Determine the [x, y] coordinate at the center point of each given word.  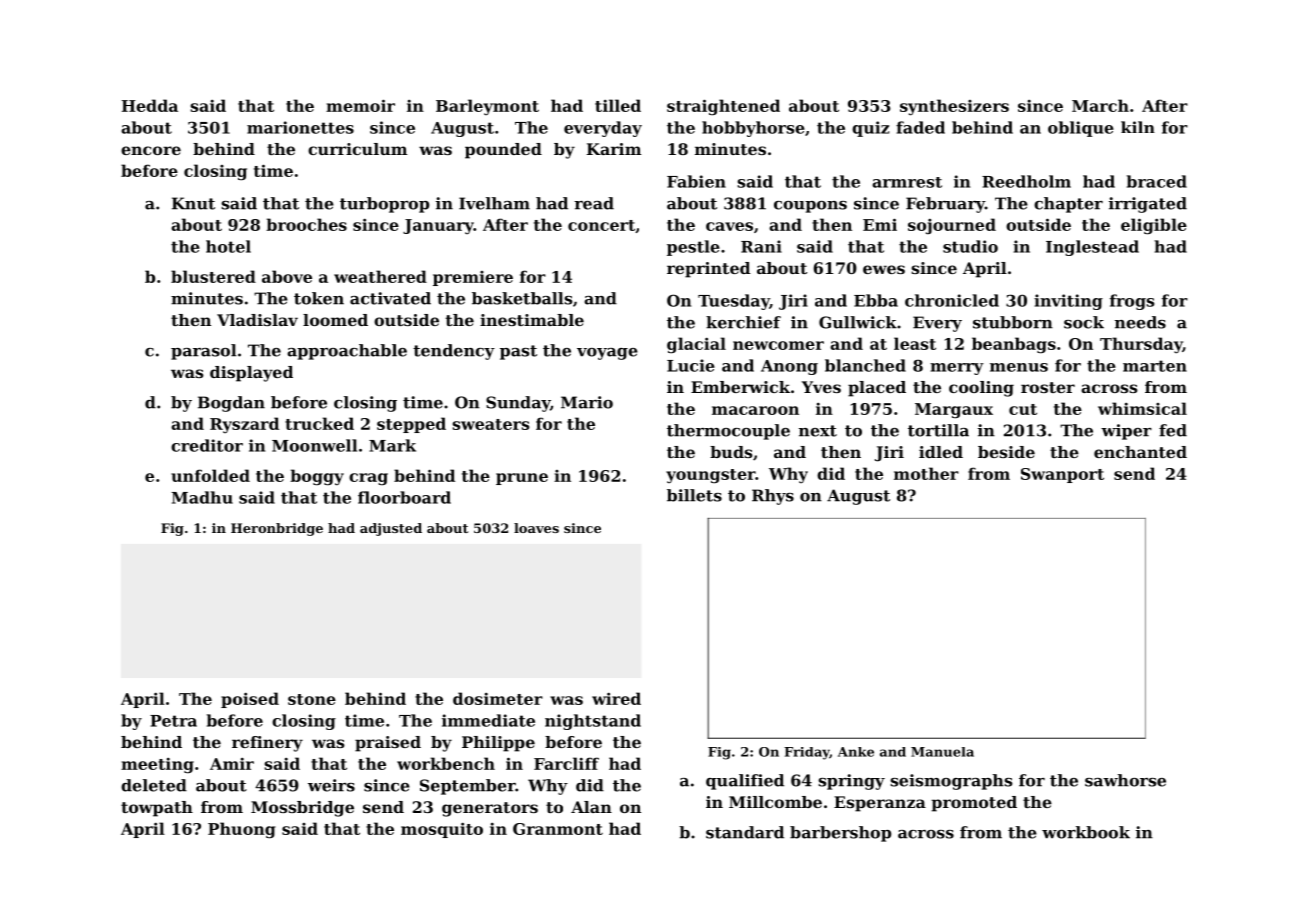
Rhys [773, 497]
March [1100, 105]
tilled [618, 105]
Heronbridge [277, 529]
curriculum [357, 149]
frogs [1132, 302]
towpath [157, 809]
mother [926, 473]
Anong [789, 367]
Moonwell [314, 445]
